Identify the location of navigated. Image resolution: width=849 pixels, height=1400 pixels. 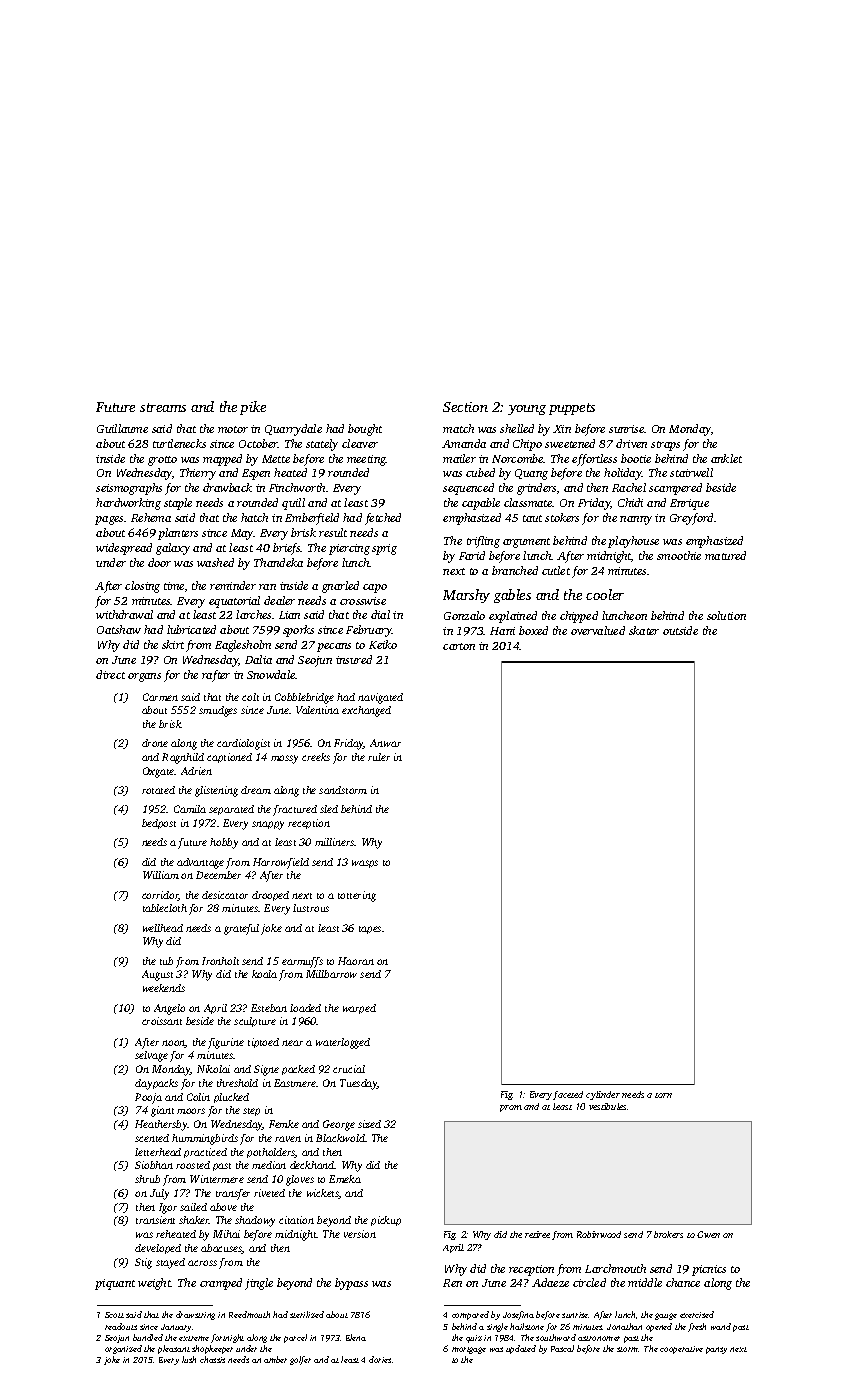
(380, 698).
